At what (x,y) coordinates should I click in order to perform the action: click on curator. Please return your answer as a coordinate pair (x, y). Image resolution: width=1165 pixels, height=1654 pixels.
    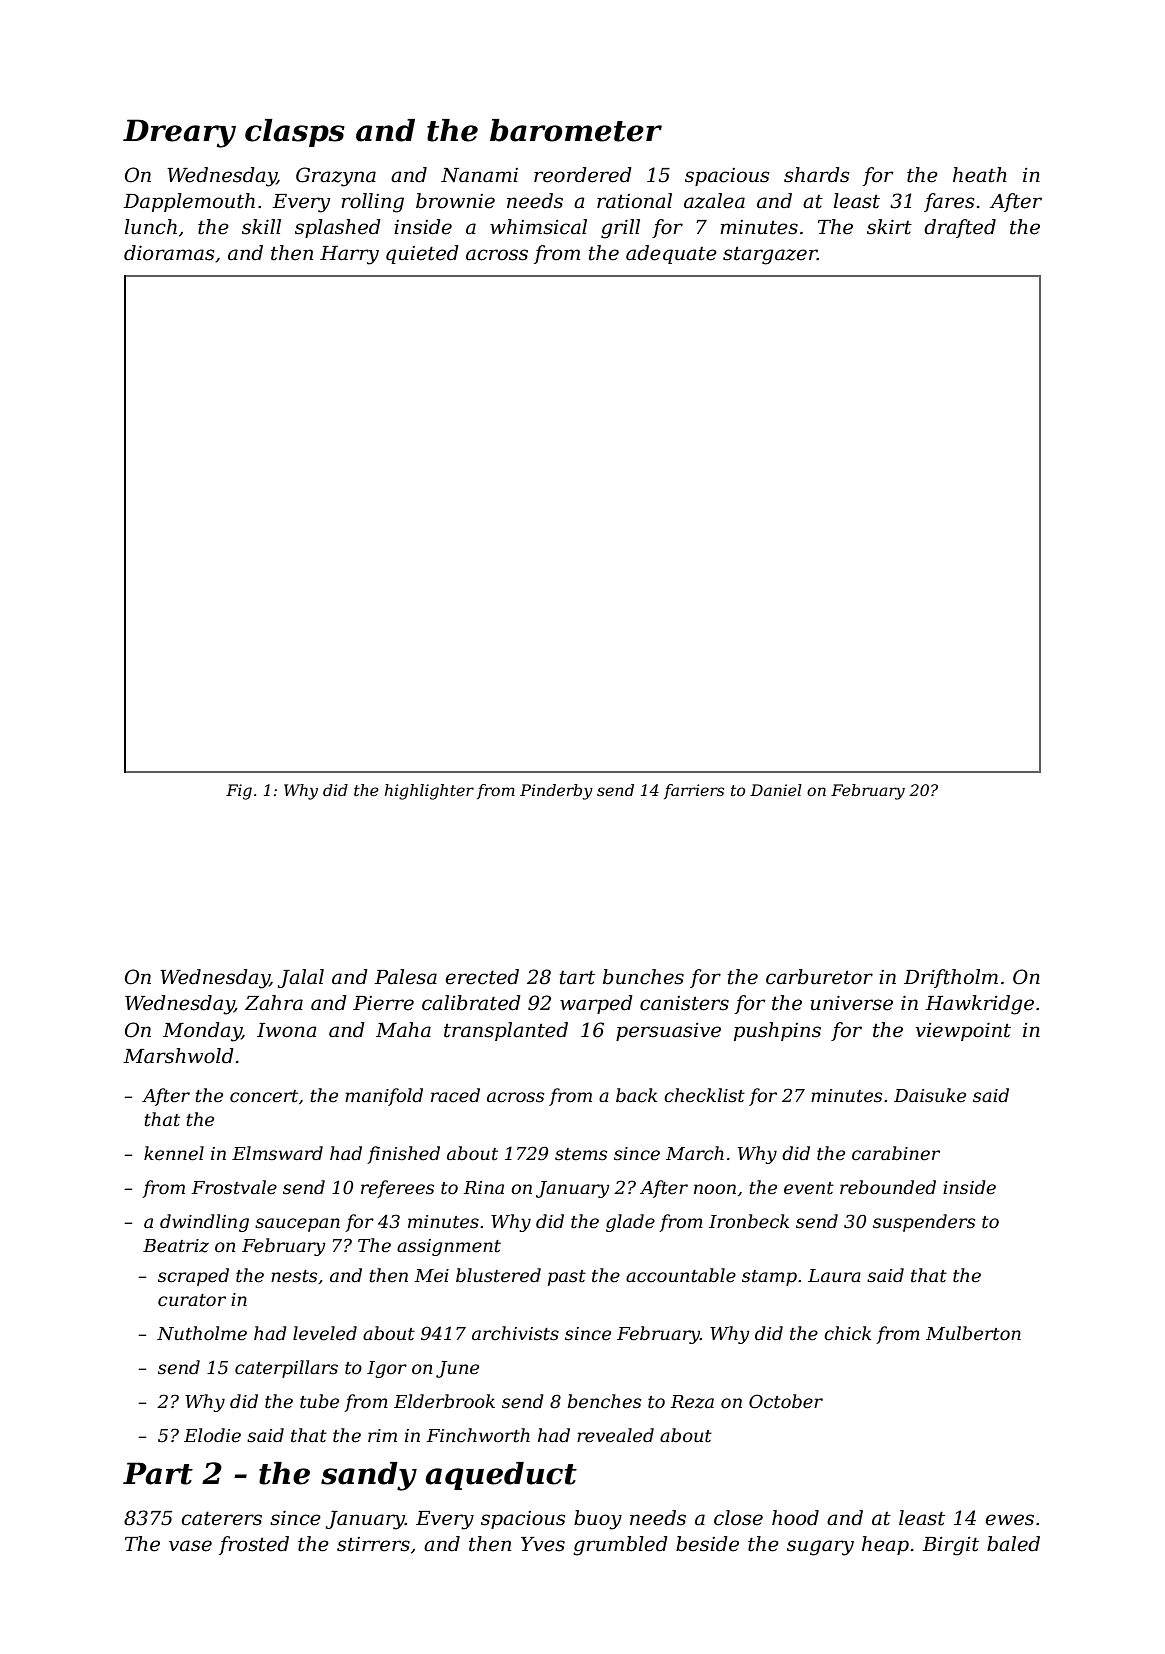
    Looking at the image, I should click on (192, 1300).
